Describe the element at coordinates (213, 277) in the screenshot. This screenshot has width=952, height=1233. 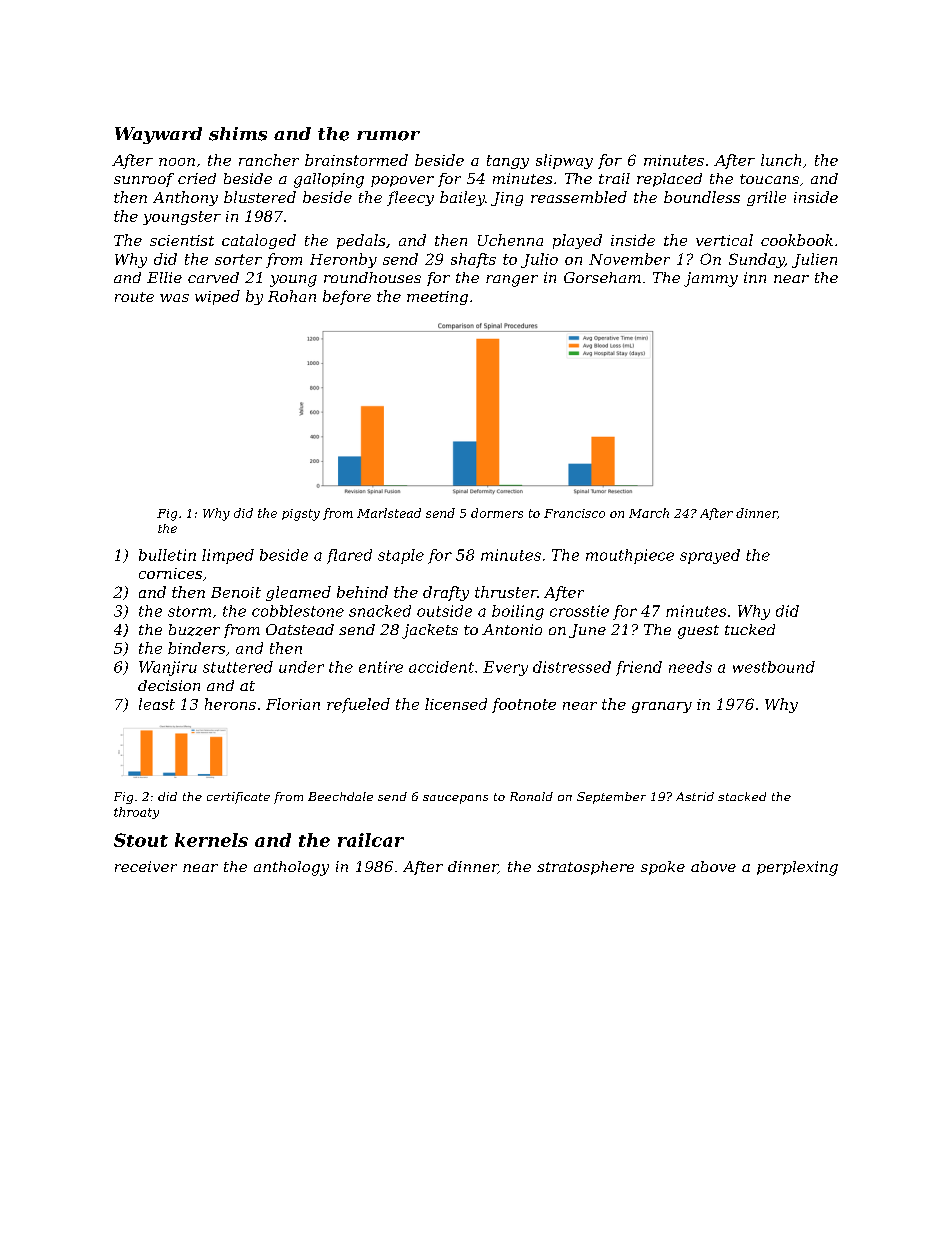
I see `carved` at that location.
